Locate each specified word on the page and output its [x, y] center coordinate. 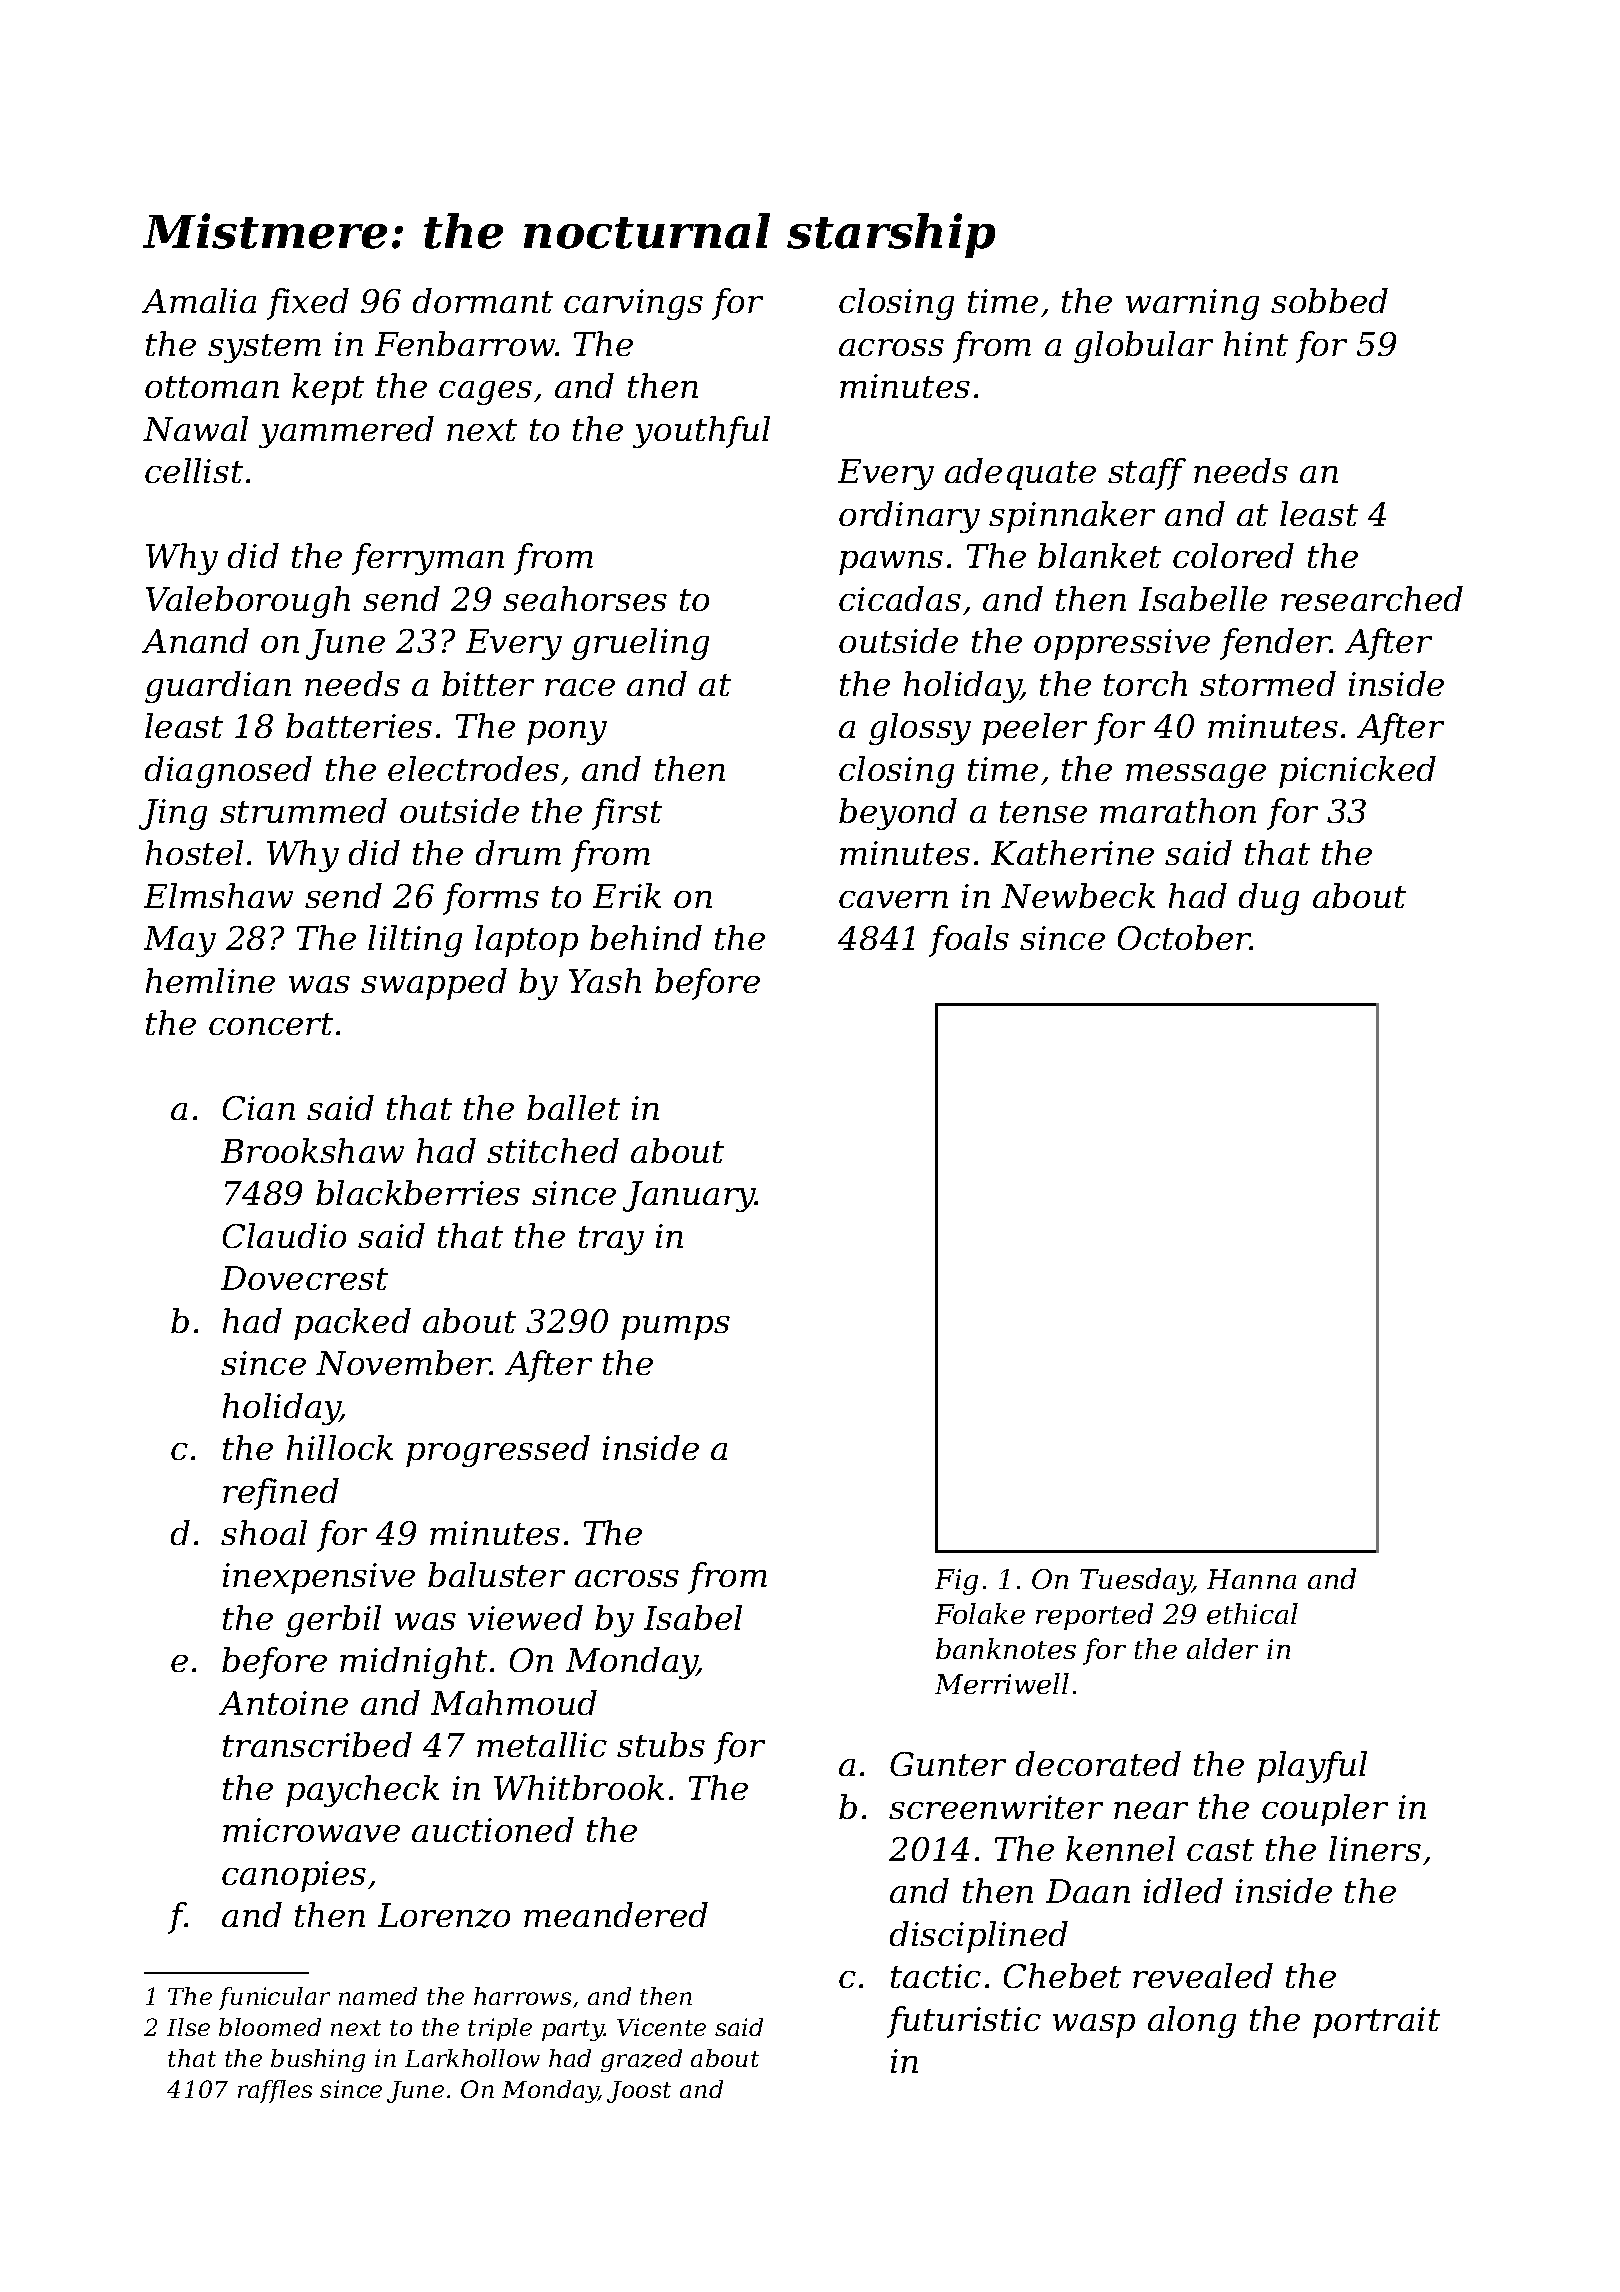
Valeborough [248, 602]
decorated [1098, 1763]
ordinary [909, 517]
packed [352, 1324]
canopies [294, 1876]
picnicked [1357, 772]
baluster [496, 1574]
